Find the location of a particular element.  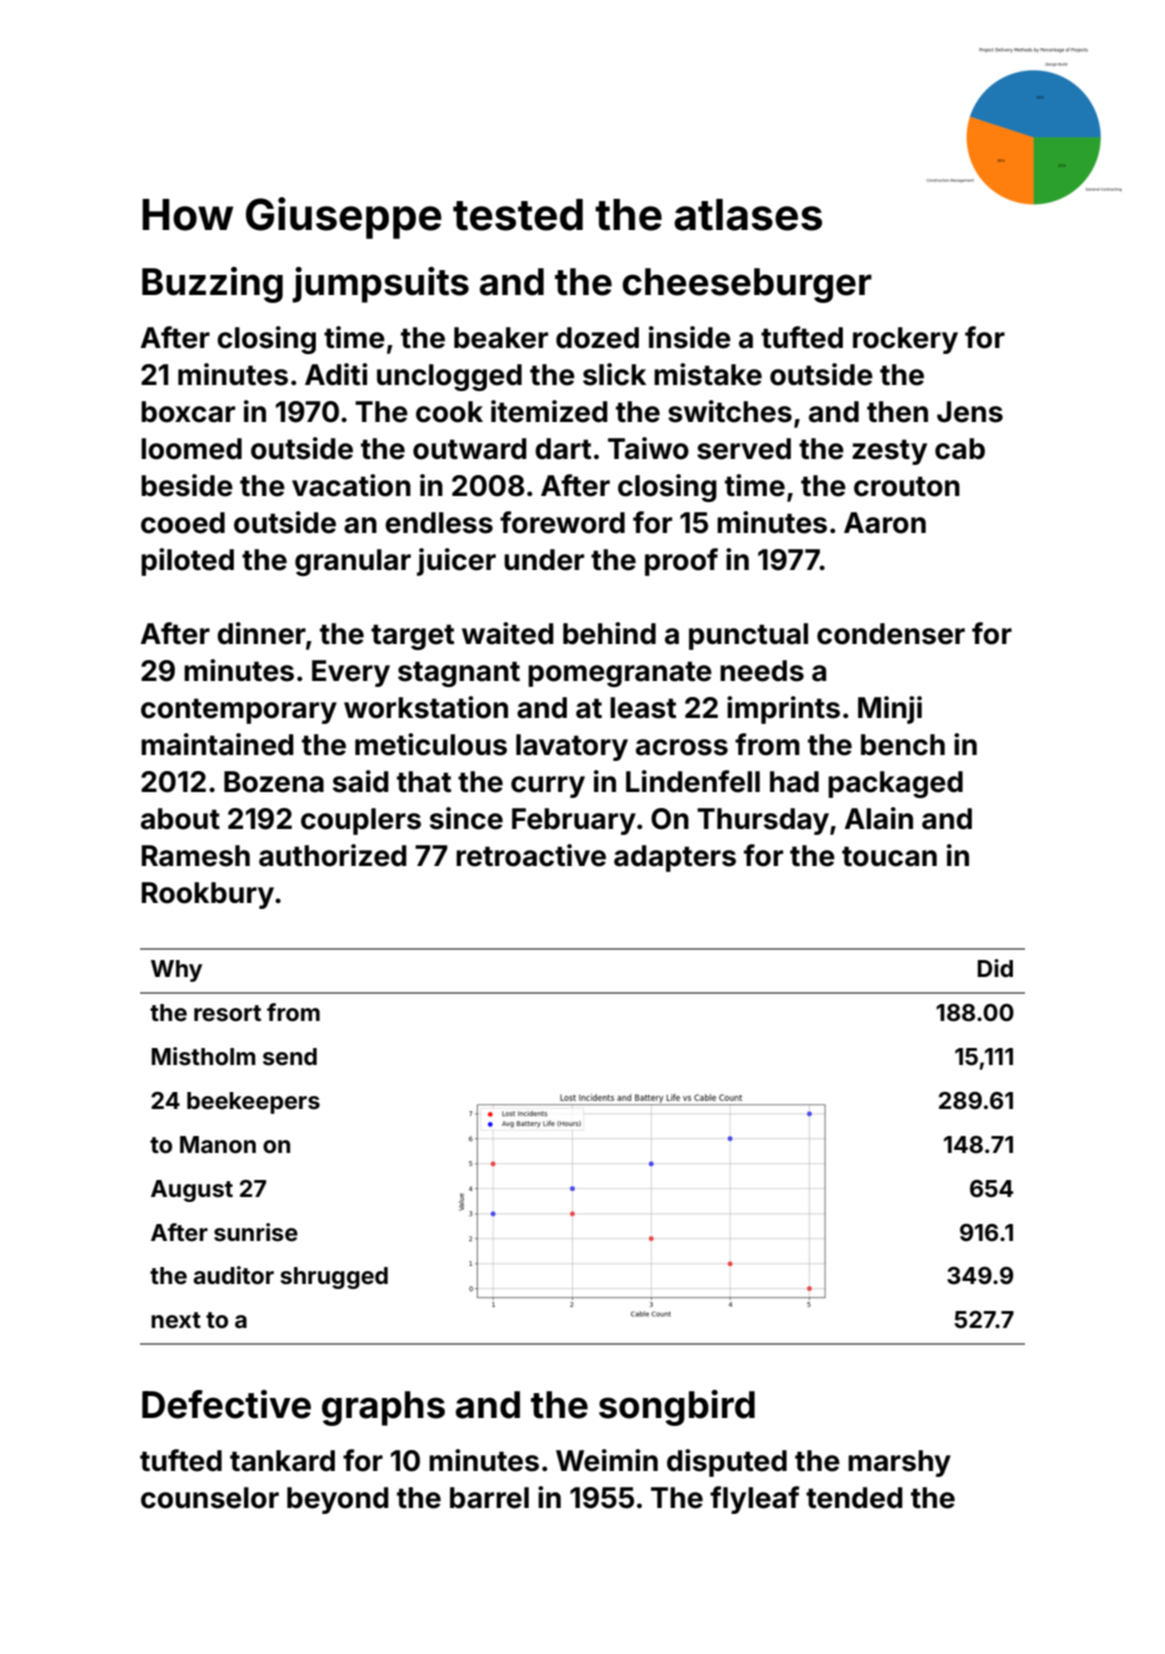

beekeepers is located at coordinates (253, 1103).
